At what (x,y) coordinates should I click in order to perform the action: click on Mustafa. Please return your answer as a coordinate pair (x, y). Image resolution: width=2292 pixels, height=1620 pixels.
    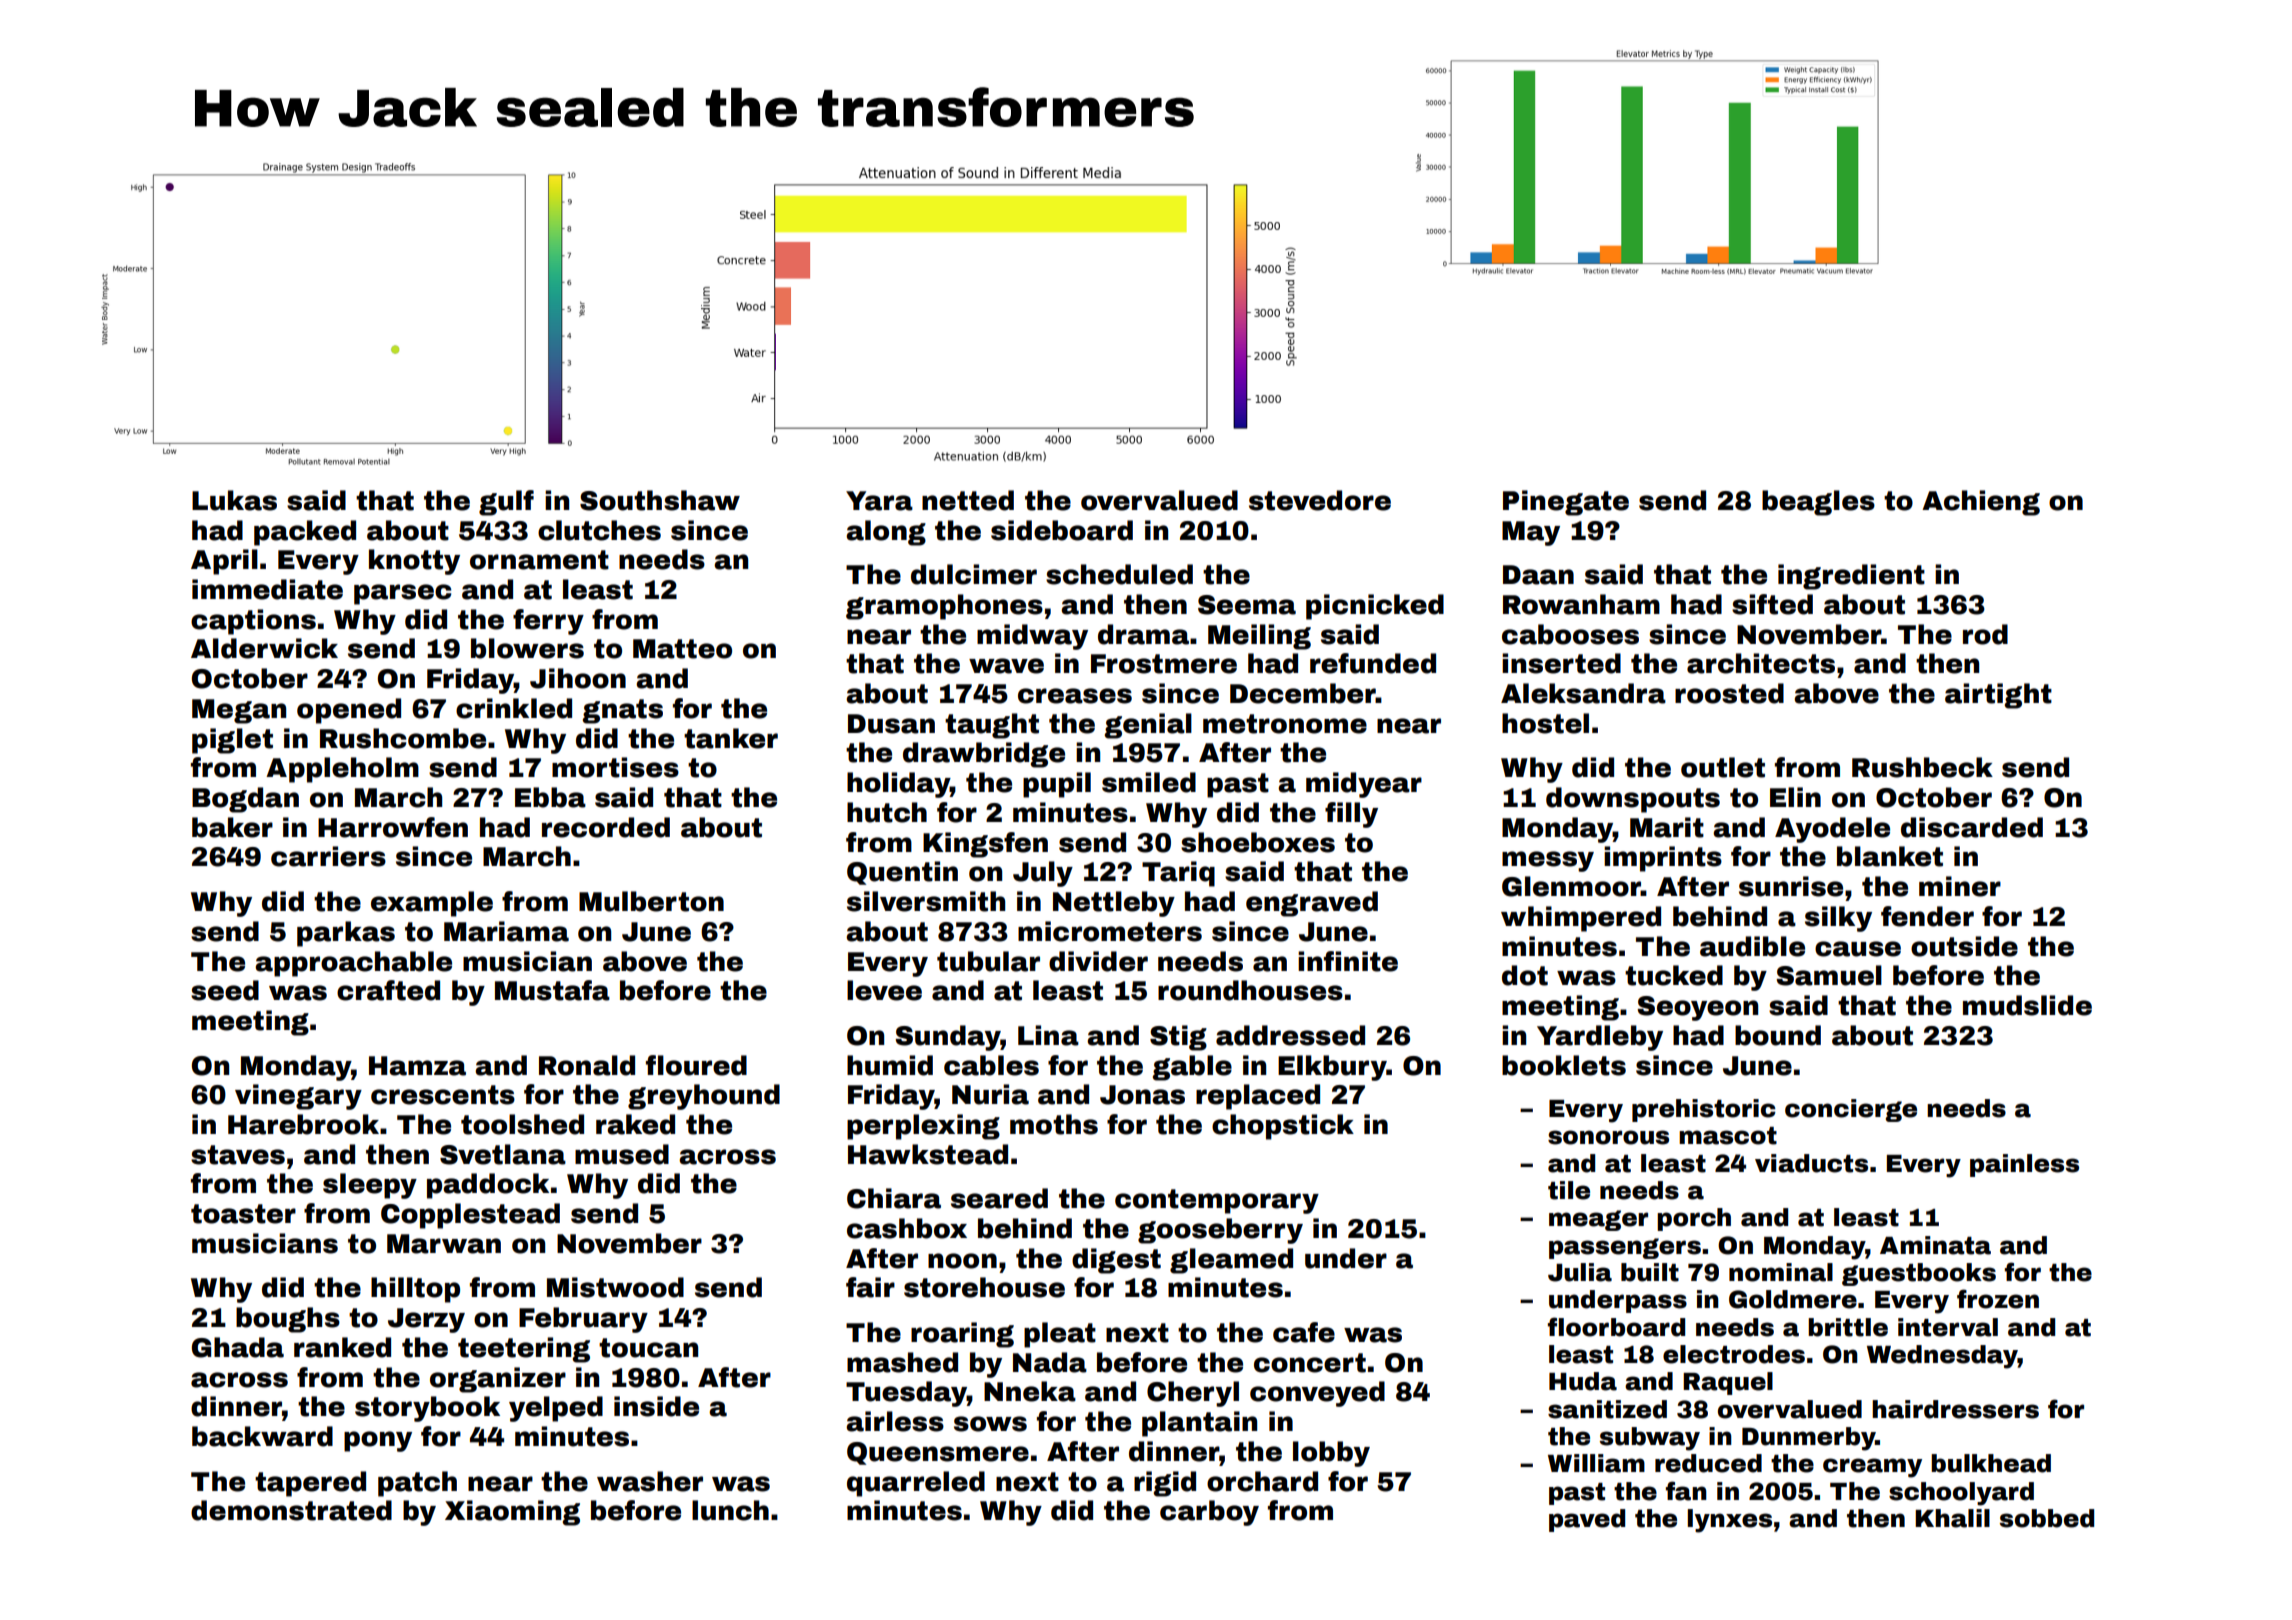
    Looking at the image, I should click on (552, 990).
